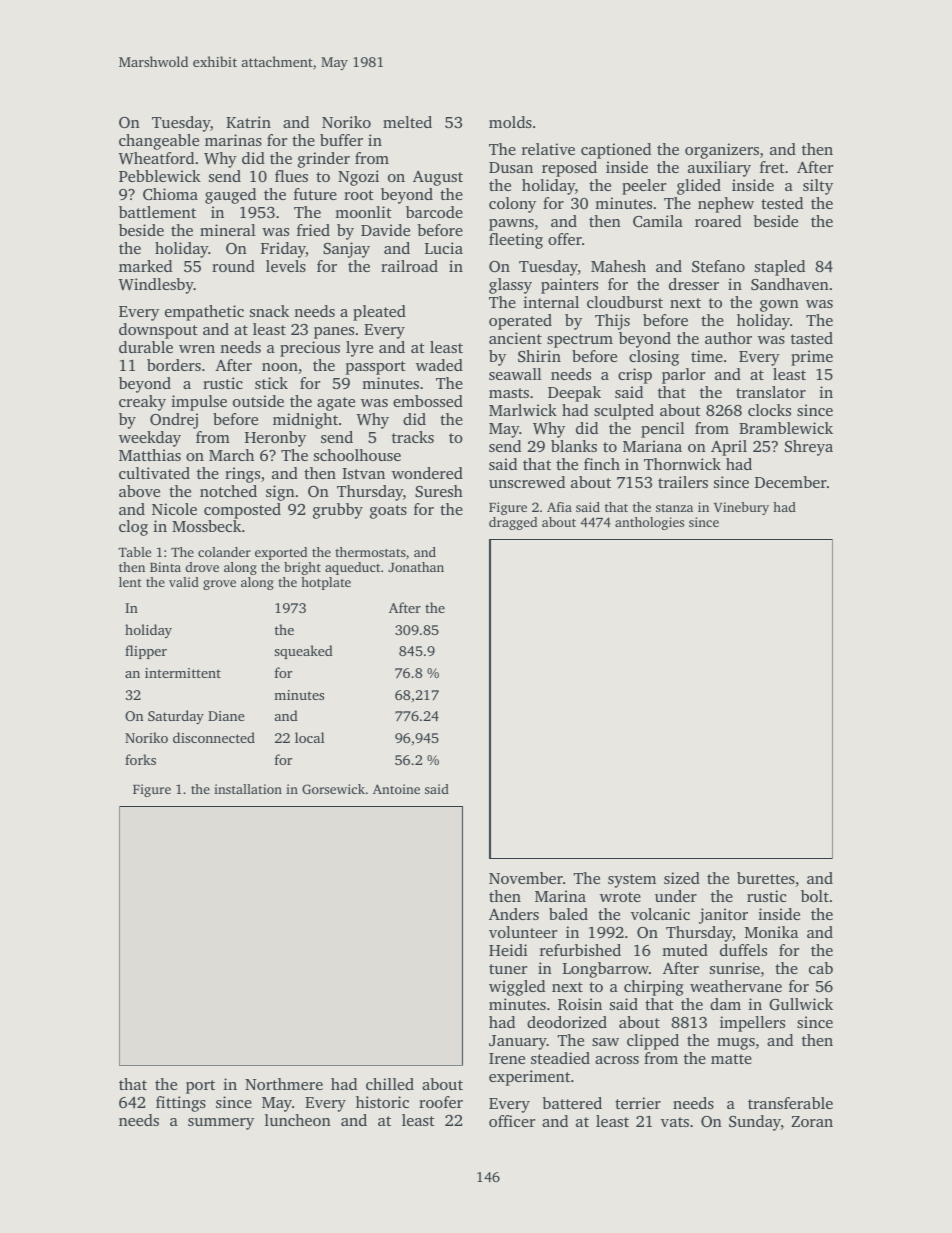 The image size is (952, 1233). What do you see at coordinates (694, 284) in the screenshot?
I see `dresser` at bounding box center [694, 284].
